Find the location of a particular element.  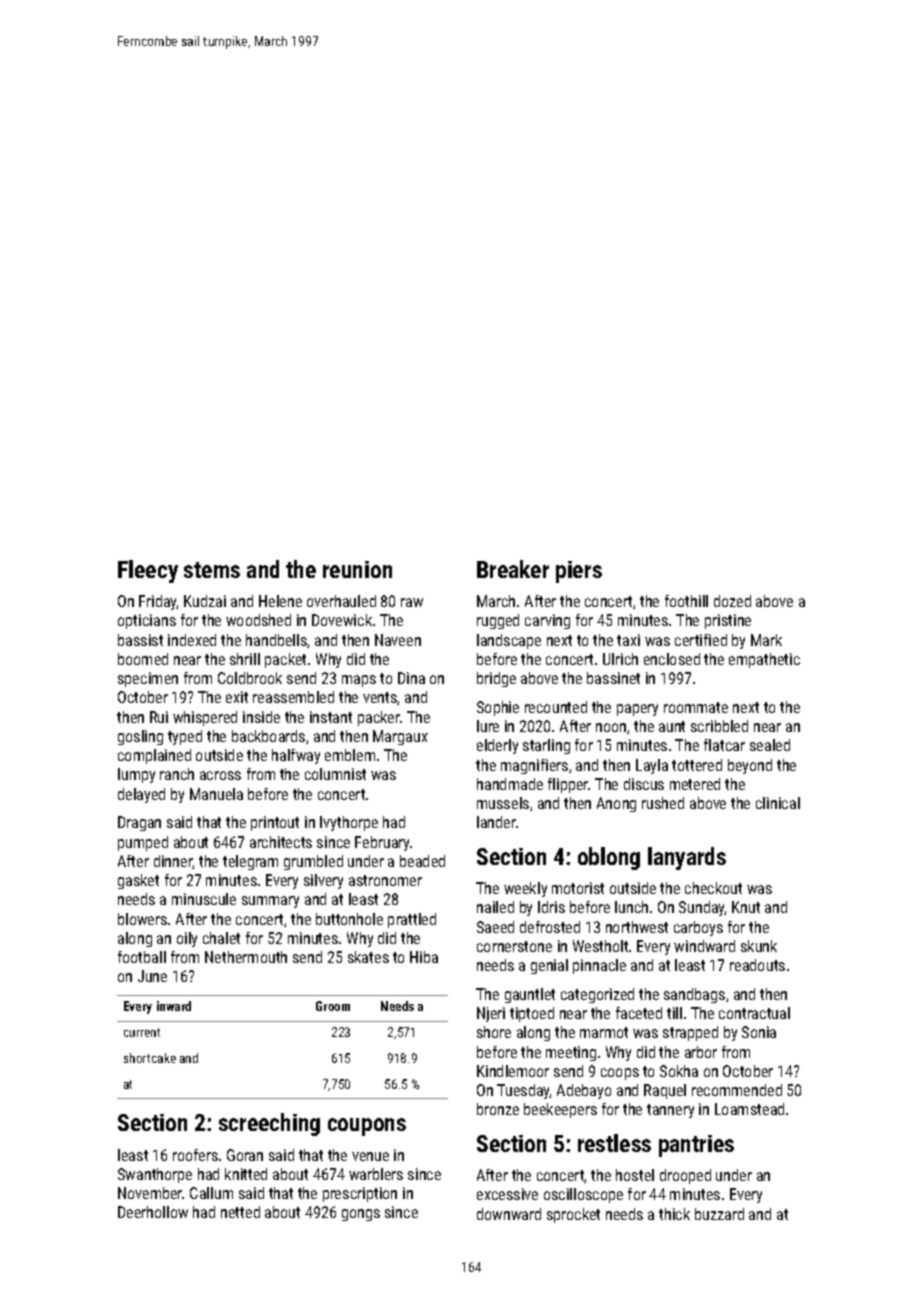

buttonhole is located at coordinates (349, 919).
